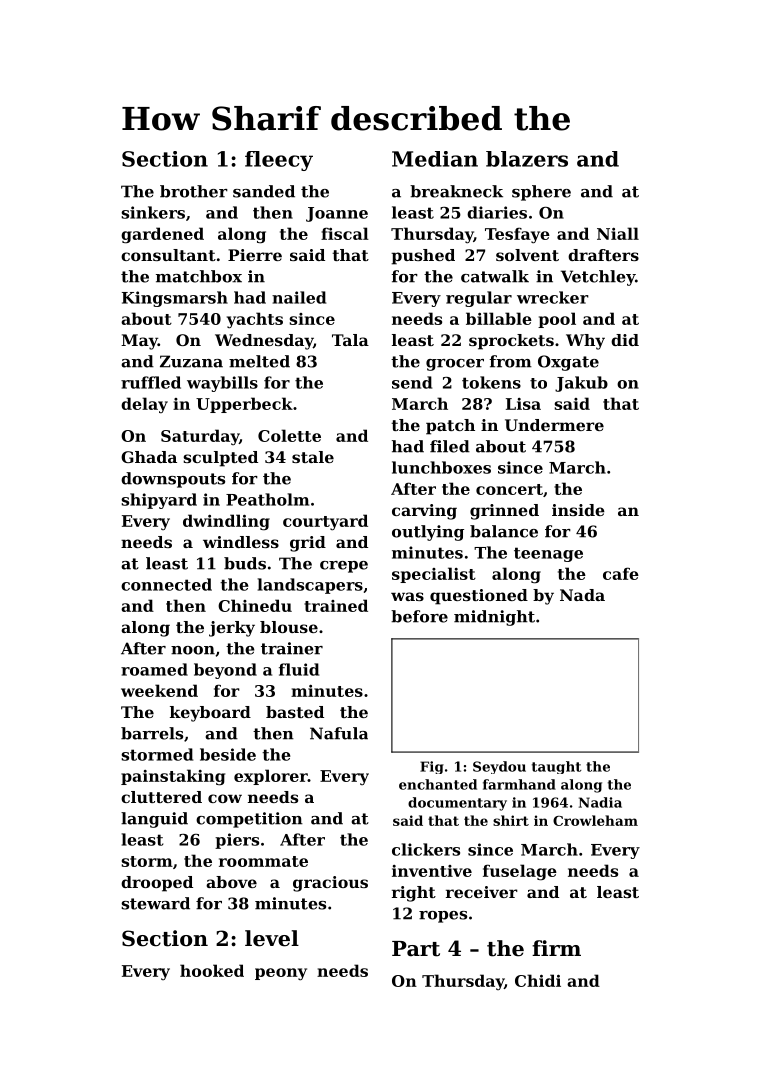  I want to click on ropes, so click(443, 917).
